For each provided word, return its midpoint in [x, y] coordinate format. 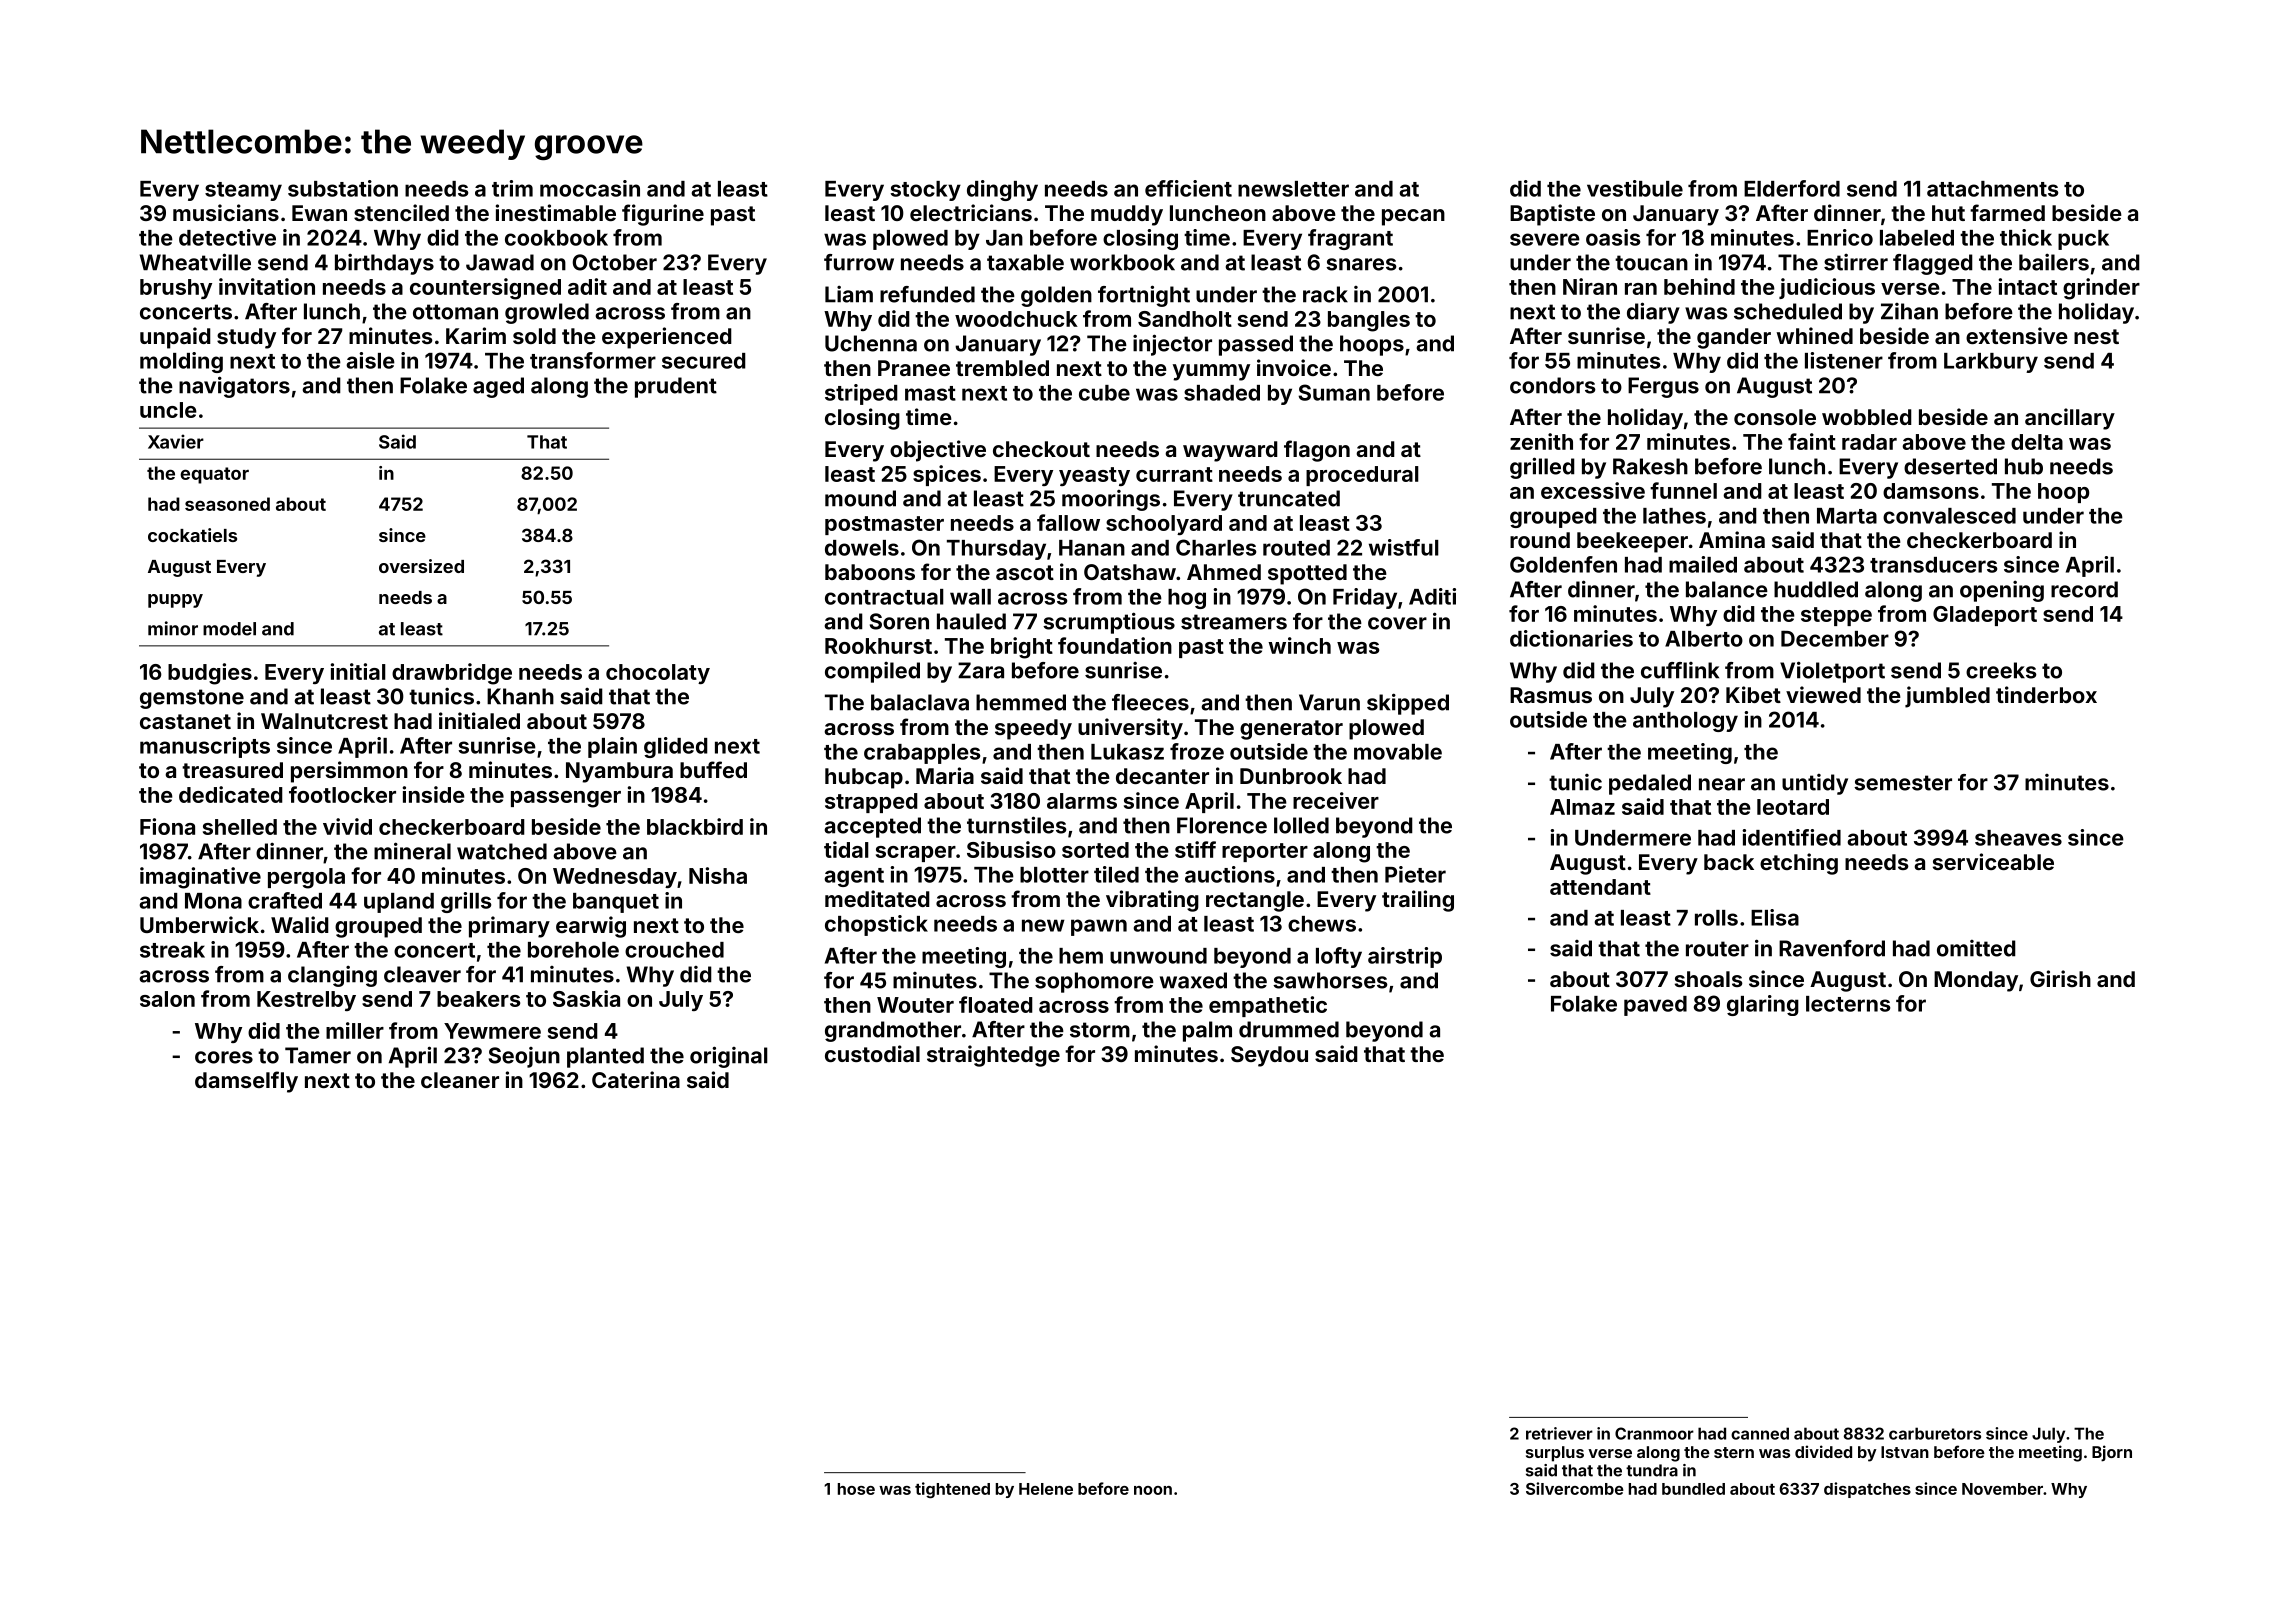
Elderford [1792, 188]
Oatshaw [1130, 572]
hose [856, 1489]
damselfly [246, 1082]
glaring [1763, 1005]
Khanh [520, 696]
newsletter [1293, 189]
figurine [663, 215]
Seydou [1269, 1056]
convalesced [1949, 516]
